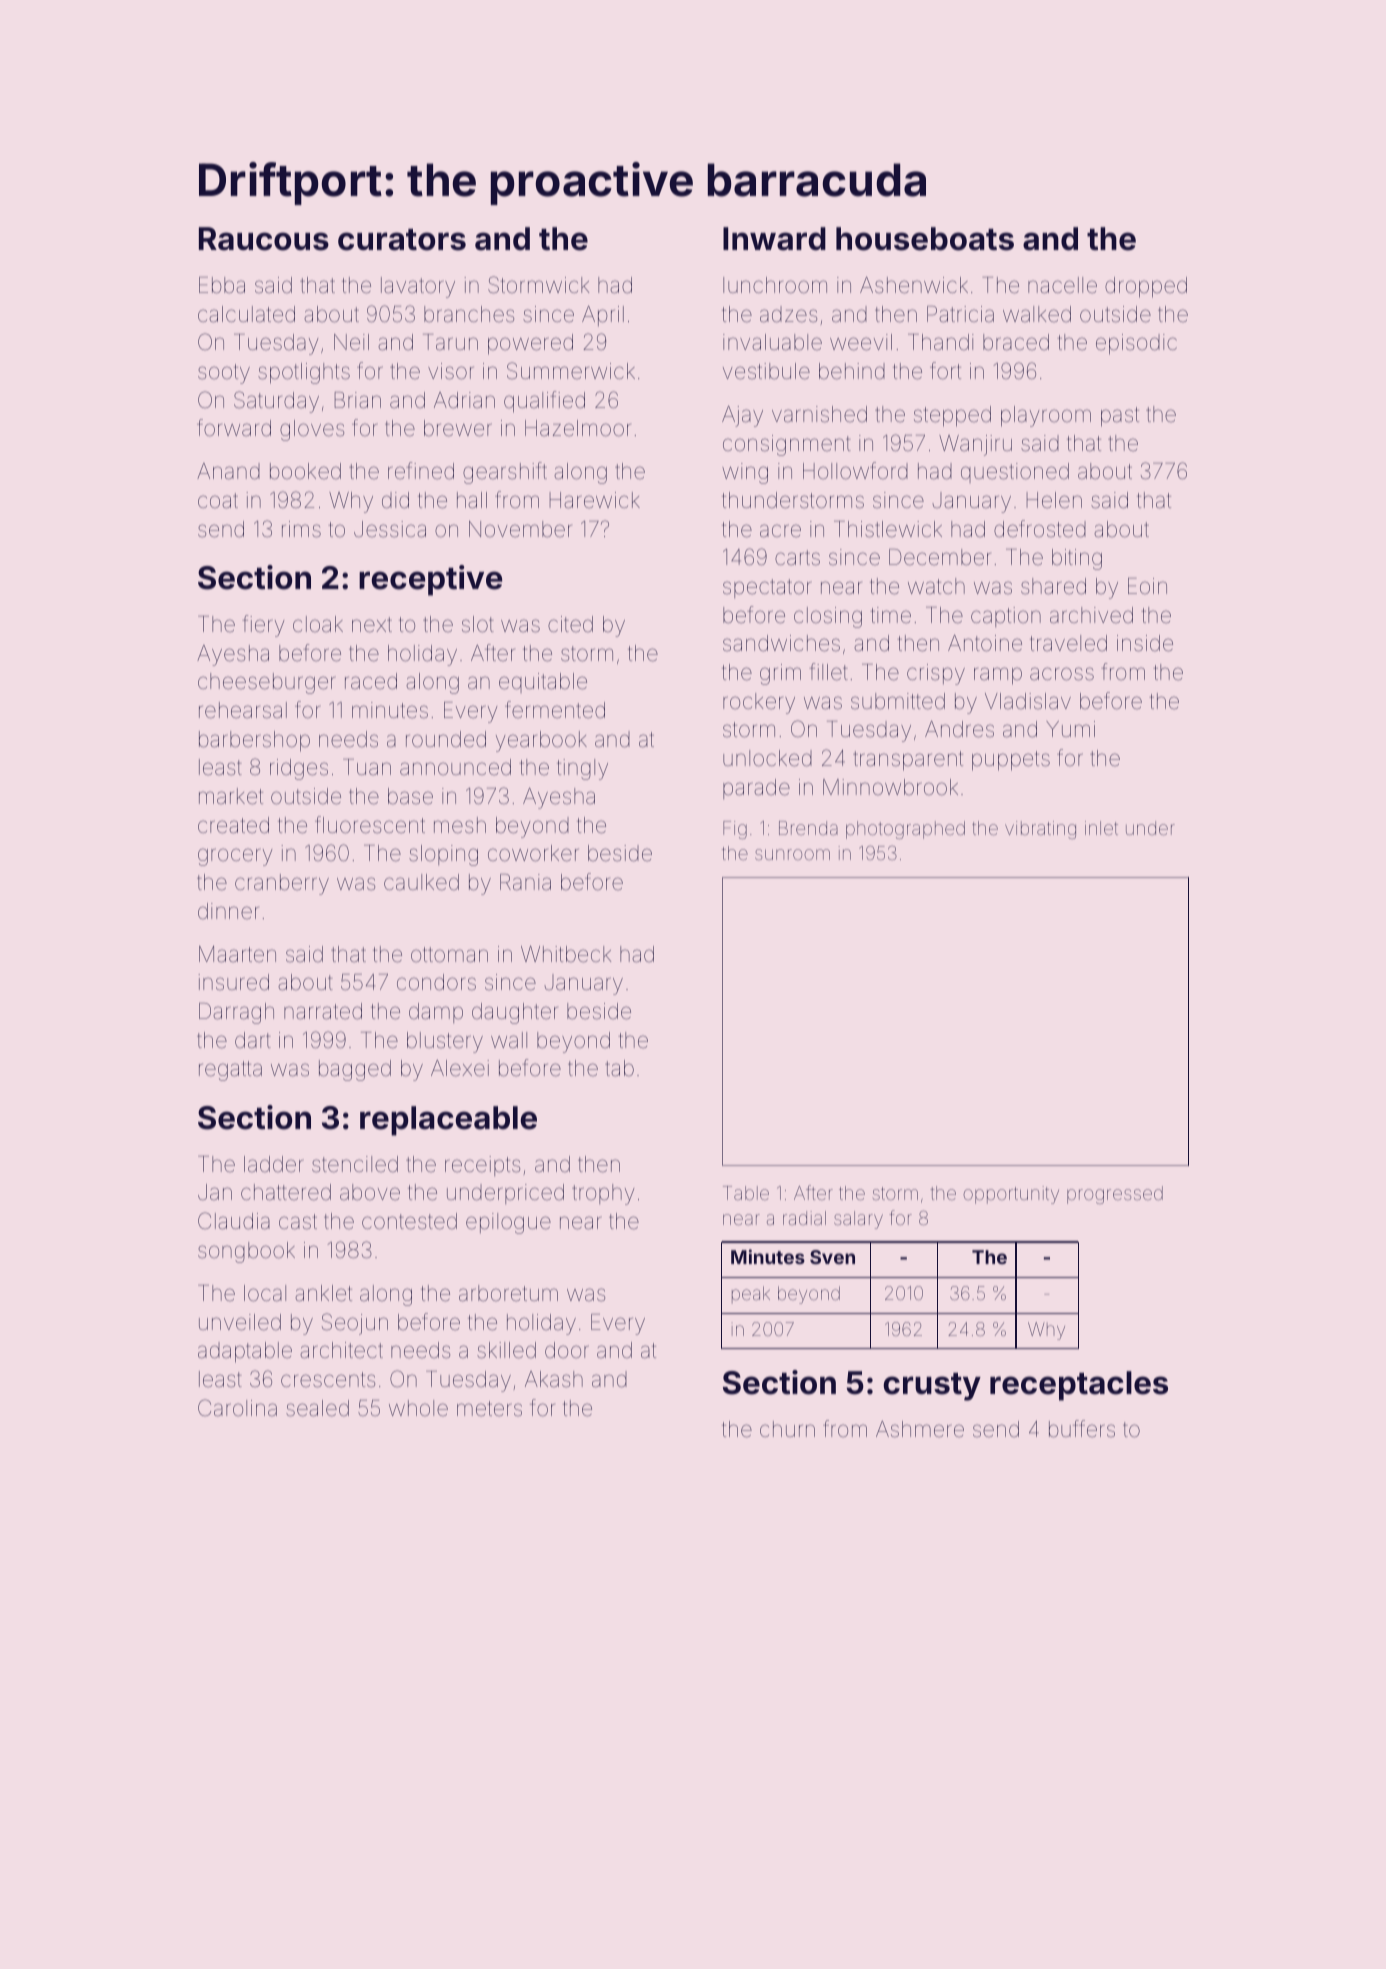 This image has height=1969, width=1386. What do you see at coordinates (222, 285) in the image?
I see `Ebba` at bounding box center [222, 285].
